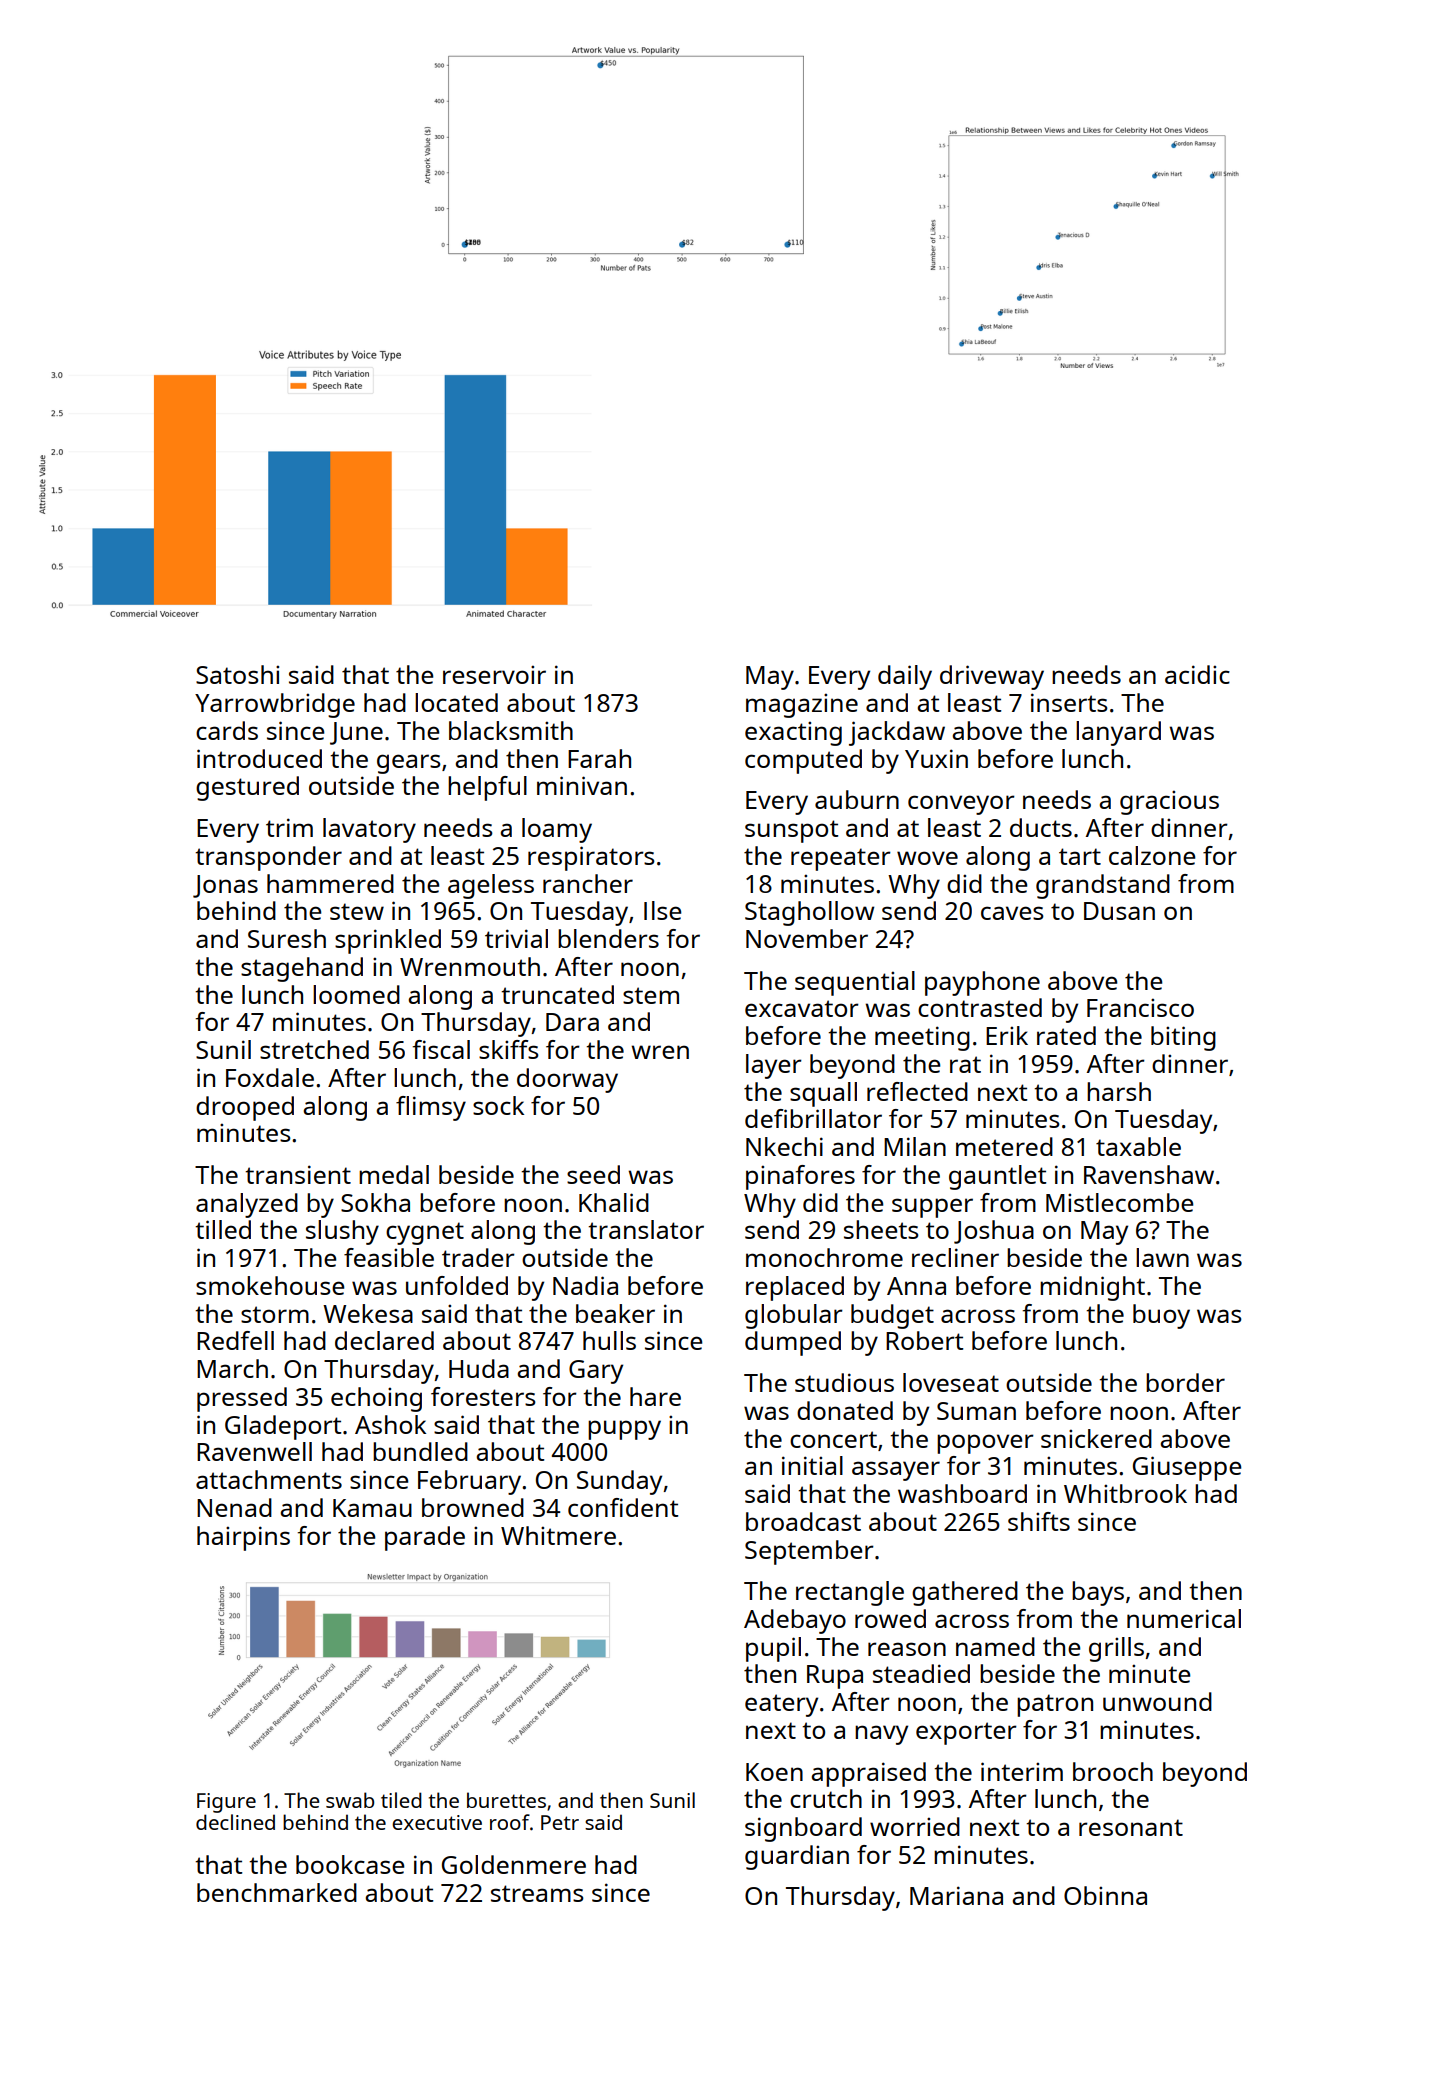 This page has width=1450, height=2100. Describe the element at coordinates (350, 1800) in the page. I see `swab` at that location.
